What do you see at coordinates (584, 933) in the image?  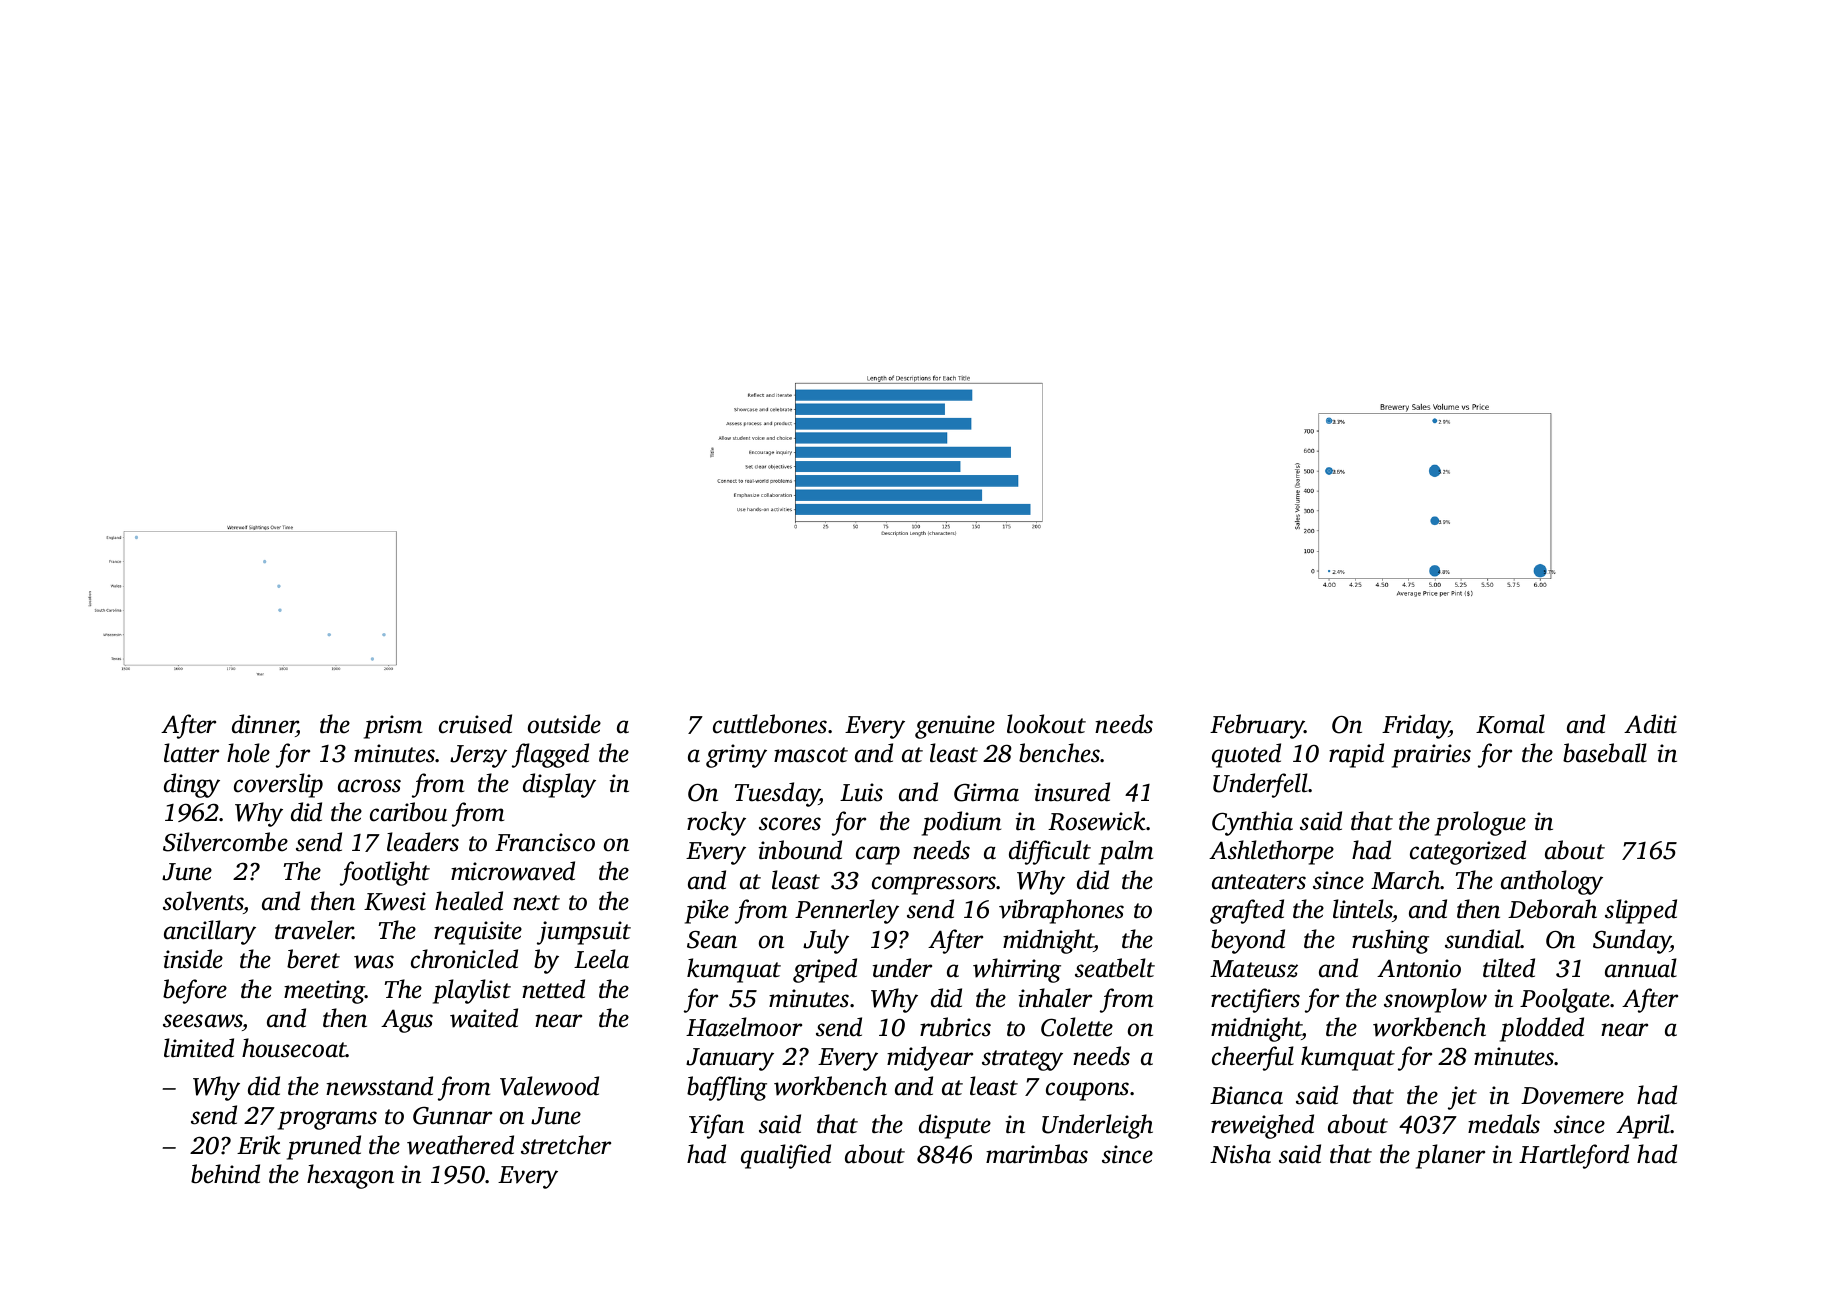 I see `jumpsuit` at bounding box center [584, 933].
